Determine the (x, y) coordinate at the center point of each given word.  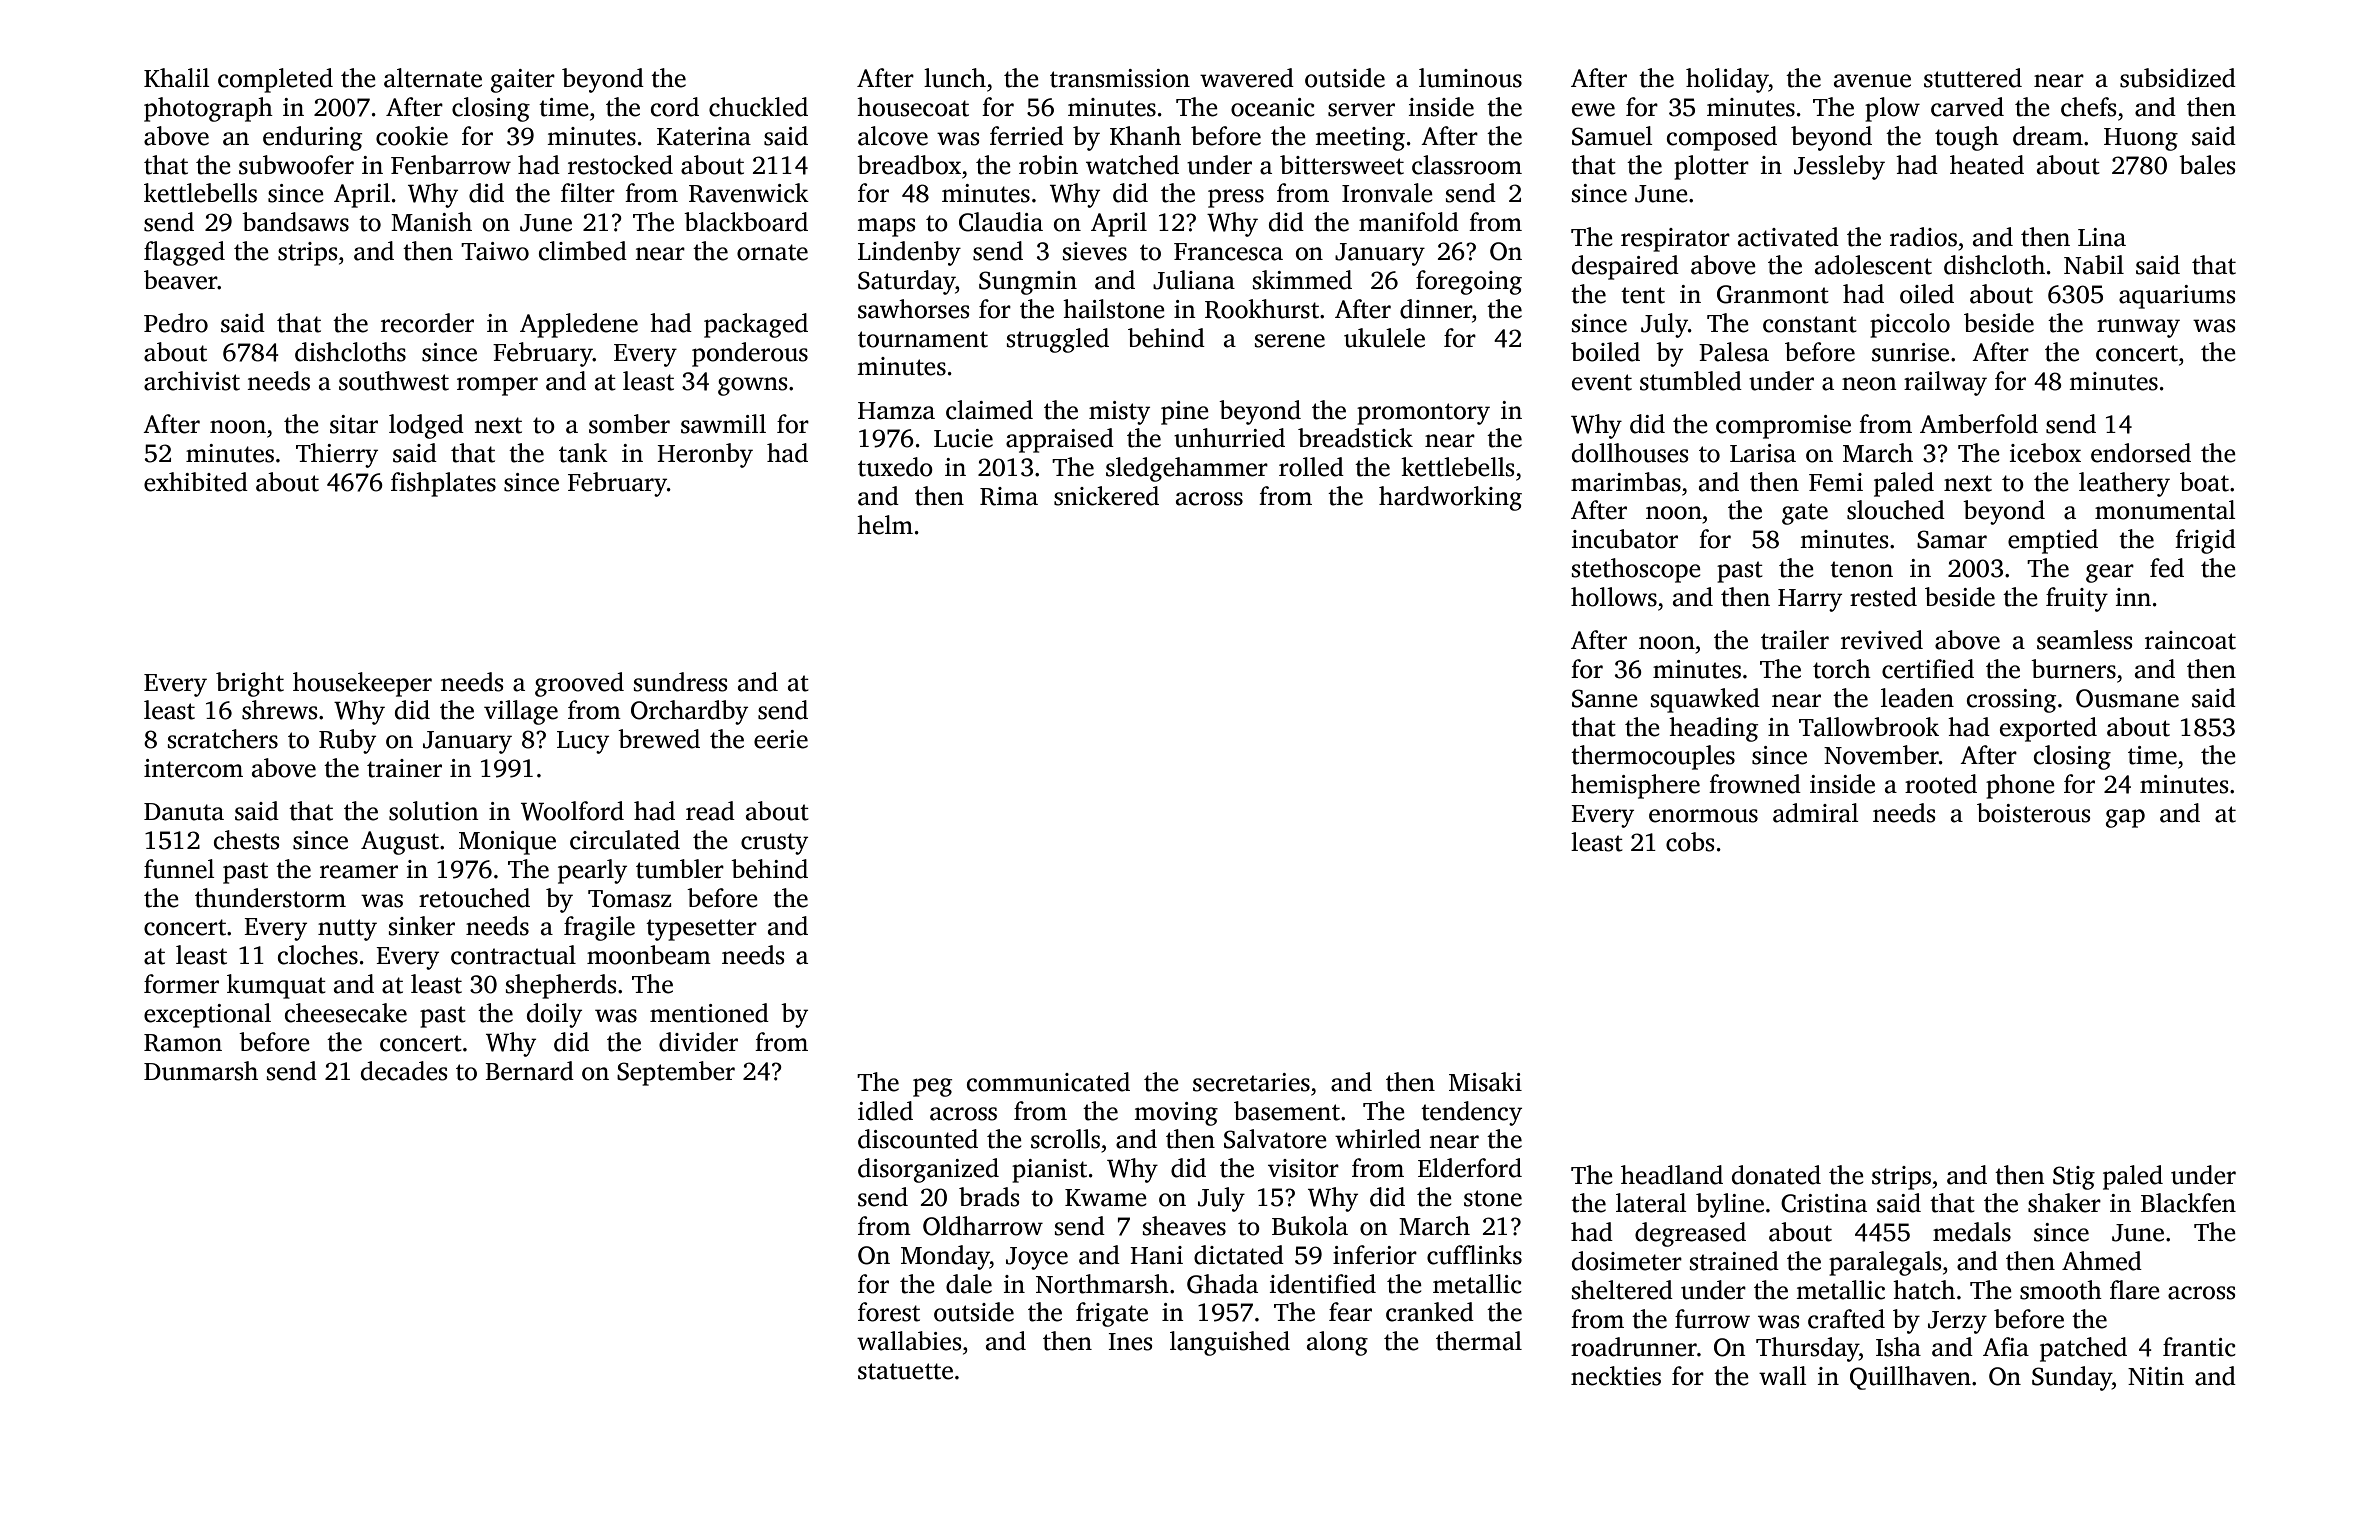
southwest (394, 381)
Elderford (1470, 1168)
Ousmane (2127, 698)
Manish (431, 222)
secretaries (1251, 1082)
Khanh (1145, 136)
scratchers (223, 739)
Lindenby (909, 253)
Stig (2074, 1178)
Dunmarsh (201, 1071)
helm (885, 525)
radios (1923, 237)
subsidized (2178, 78)
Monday (945, 1257)
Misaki (1485, 1082)
